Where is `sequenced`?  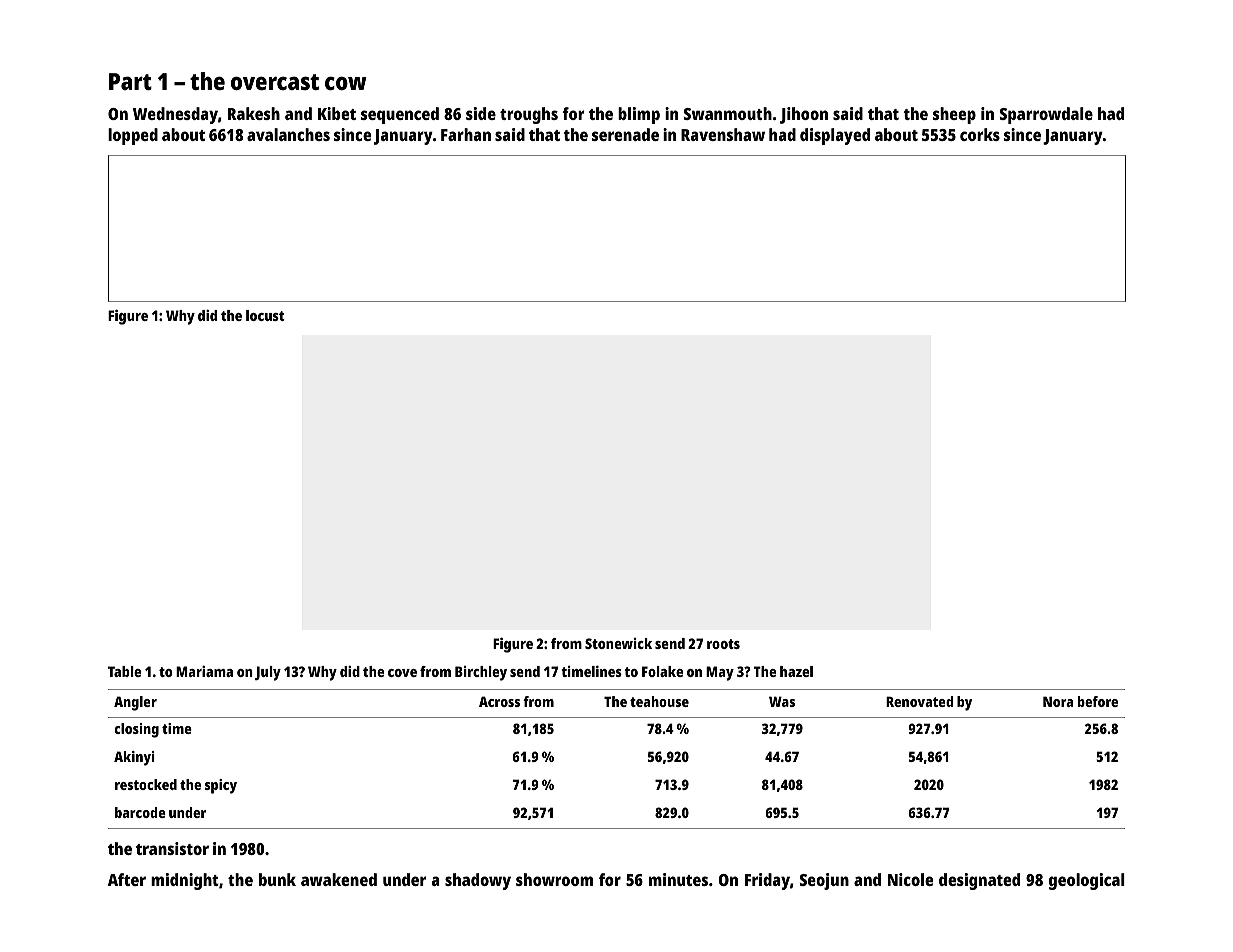
sequenced is located at coordinates (400, 115).
